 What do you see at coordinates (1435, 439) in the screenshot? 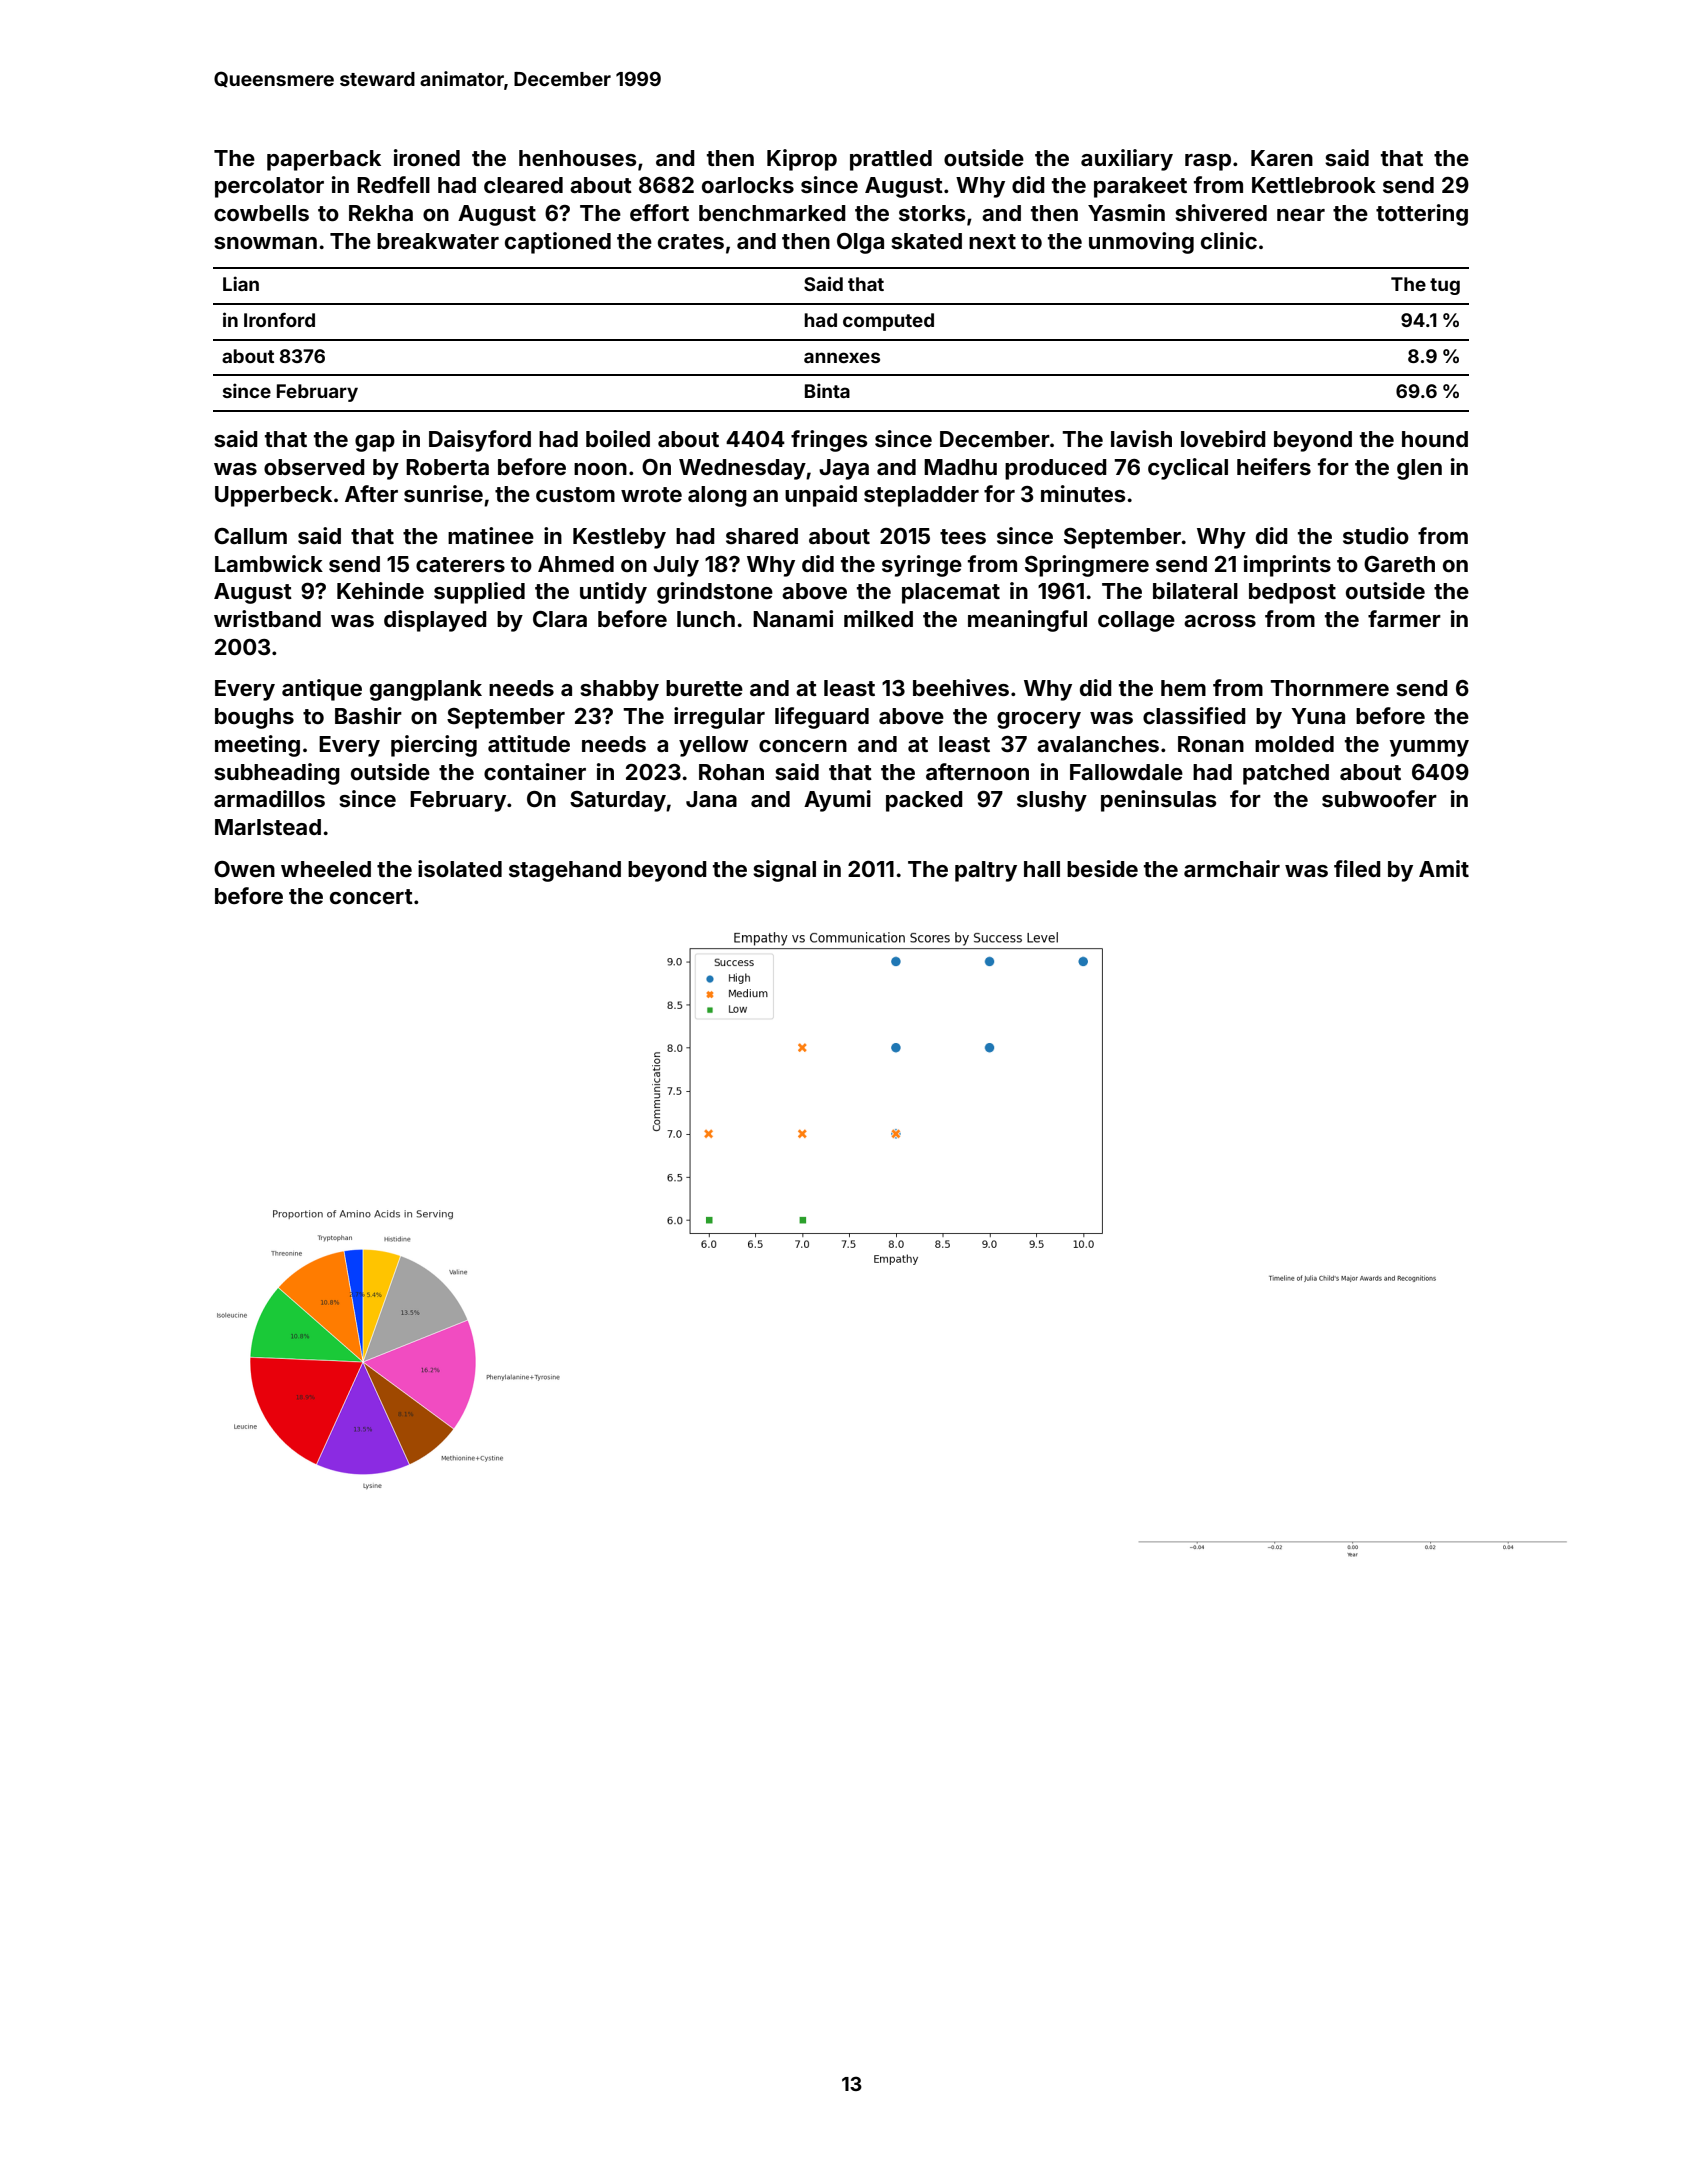
I see `hound` at bounding box center [1435, 439].
